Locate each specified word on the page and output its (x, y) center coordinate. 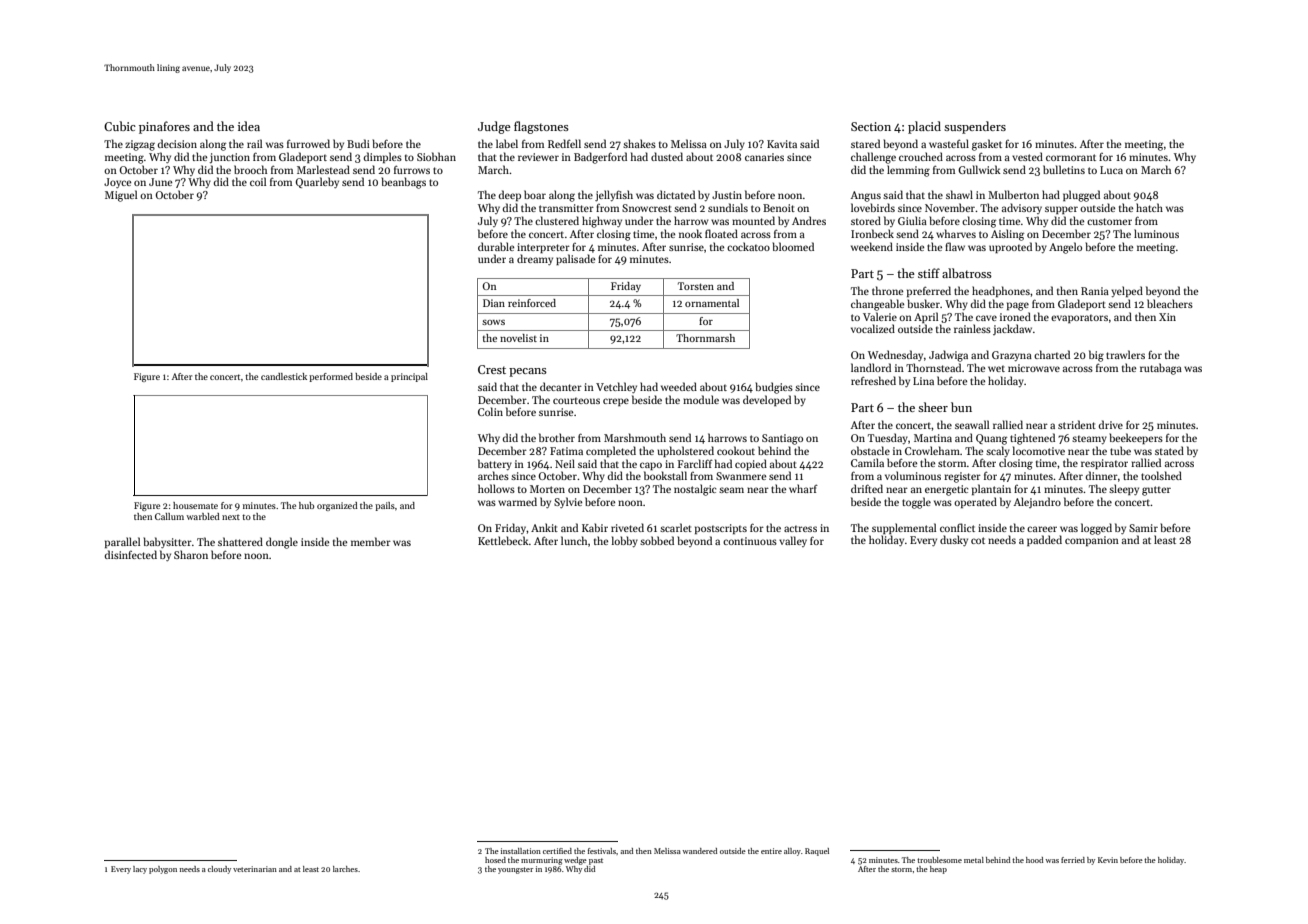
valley (793, 541)
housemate (195, 505)
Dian (494, 303)
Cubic (120, 126)
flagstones (541, 127)
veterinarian (255, 869)
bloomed (793, 246)
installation (521, 851)
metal (974, 860)
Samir (1143, 528)
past (596, 861)
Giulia (912, 220)
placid (924, 127)
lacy (140, 870)
